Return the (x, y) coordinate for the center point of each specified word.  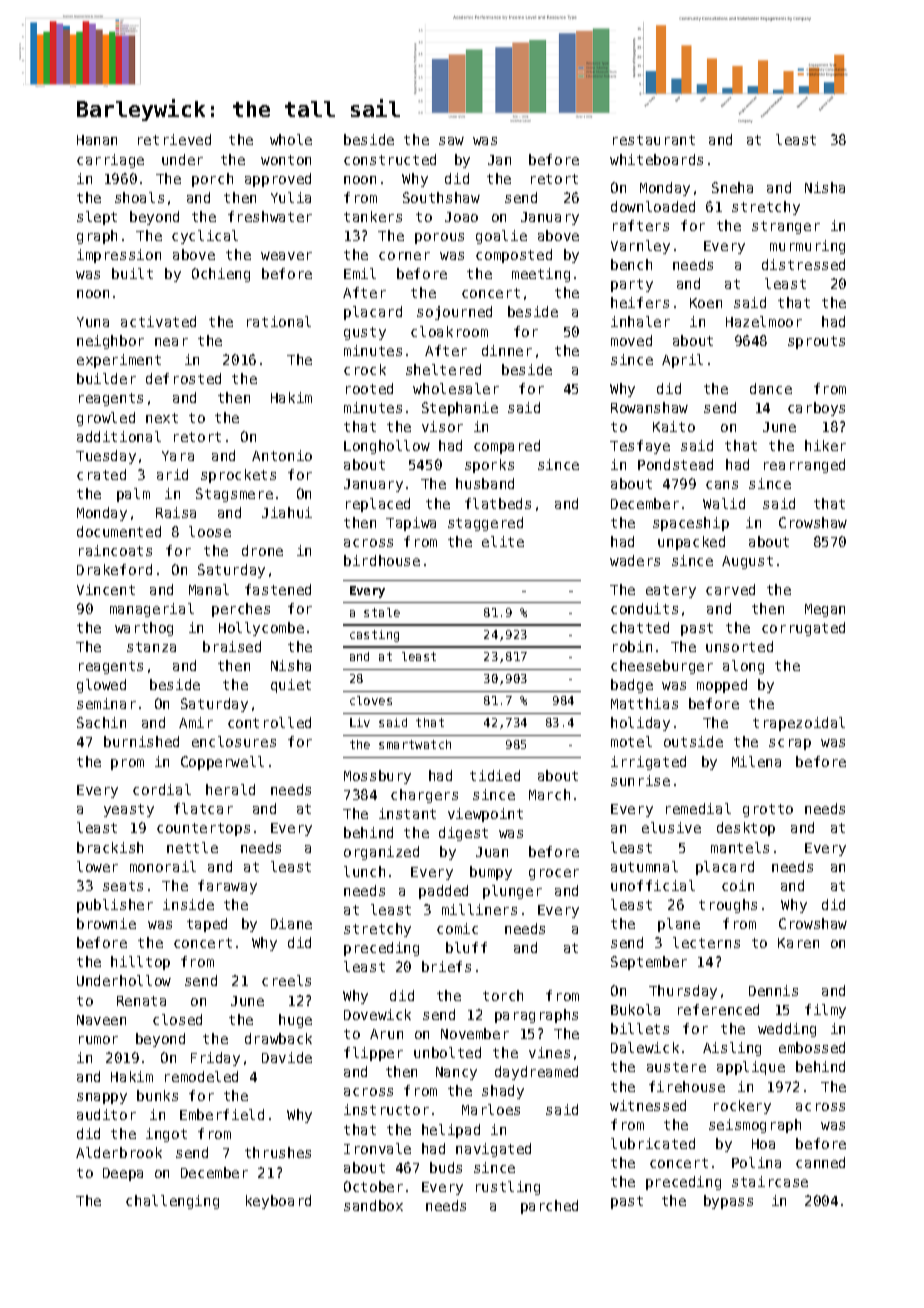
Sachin (101, 722)
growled (106, 419)
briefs (446, 966)
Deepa (123, 1174)
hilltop (140, 963)
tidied (495, 775)
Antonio (282, 455)
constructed (390, 159)
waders (635, 560)
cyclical (205, 237)
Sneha (732, 187)
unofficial (653, 885)
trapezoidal (799, 724)
